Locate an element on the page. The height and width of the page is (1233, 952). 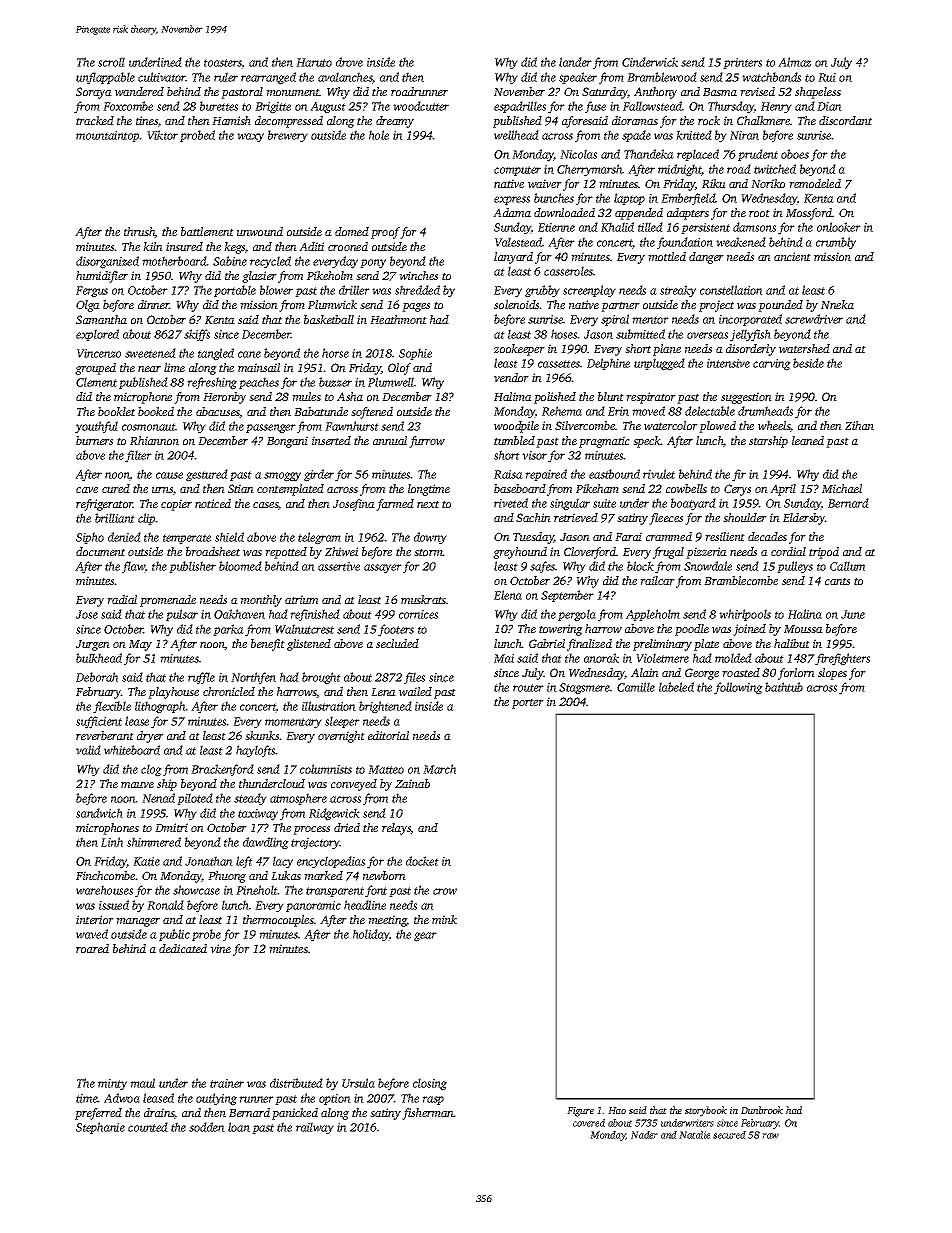
Figure is located at coordinates (580, 1112).
